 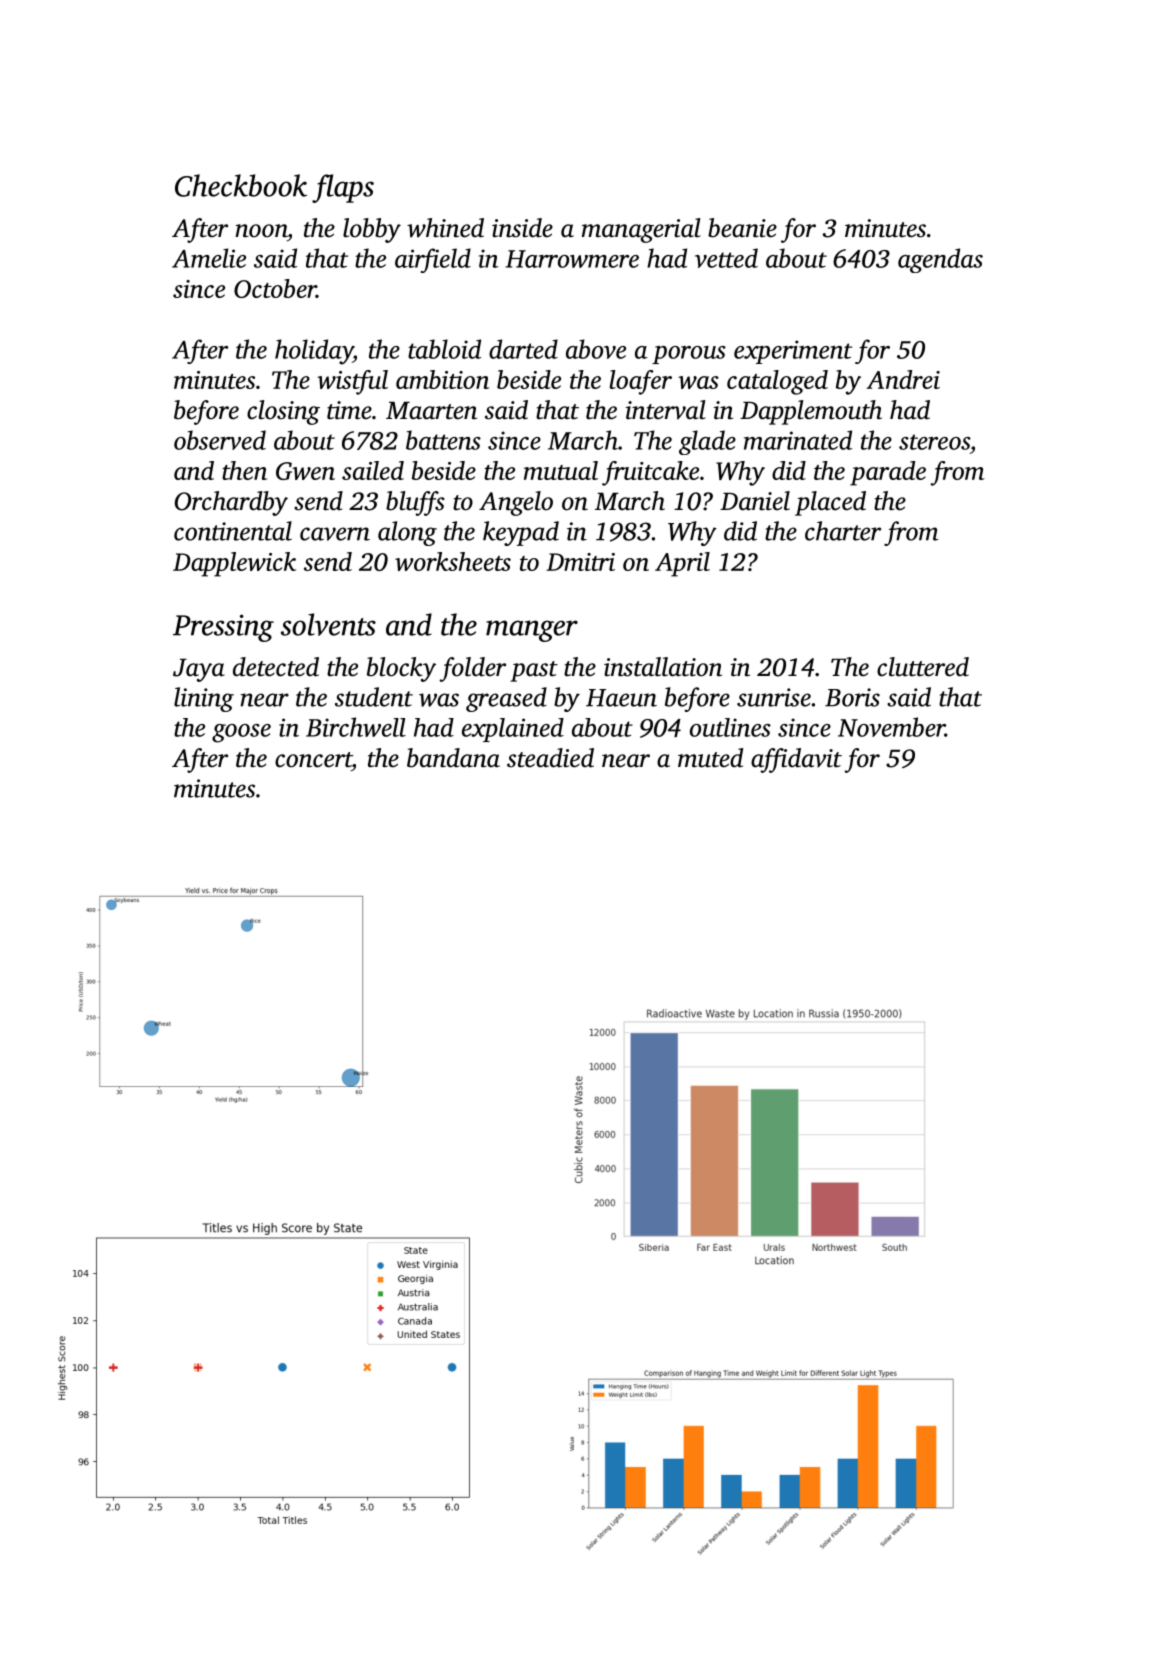 I want to click on marinated, so click(x=798, y=440).
